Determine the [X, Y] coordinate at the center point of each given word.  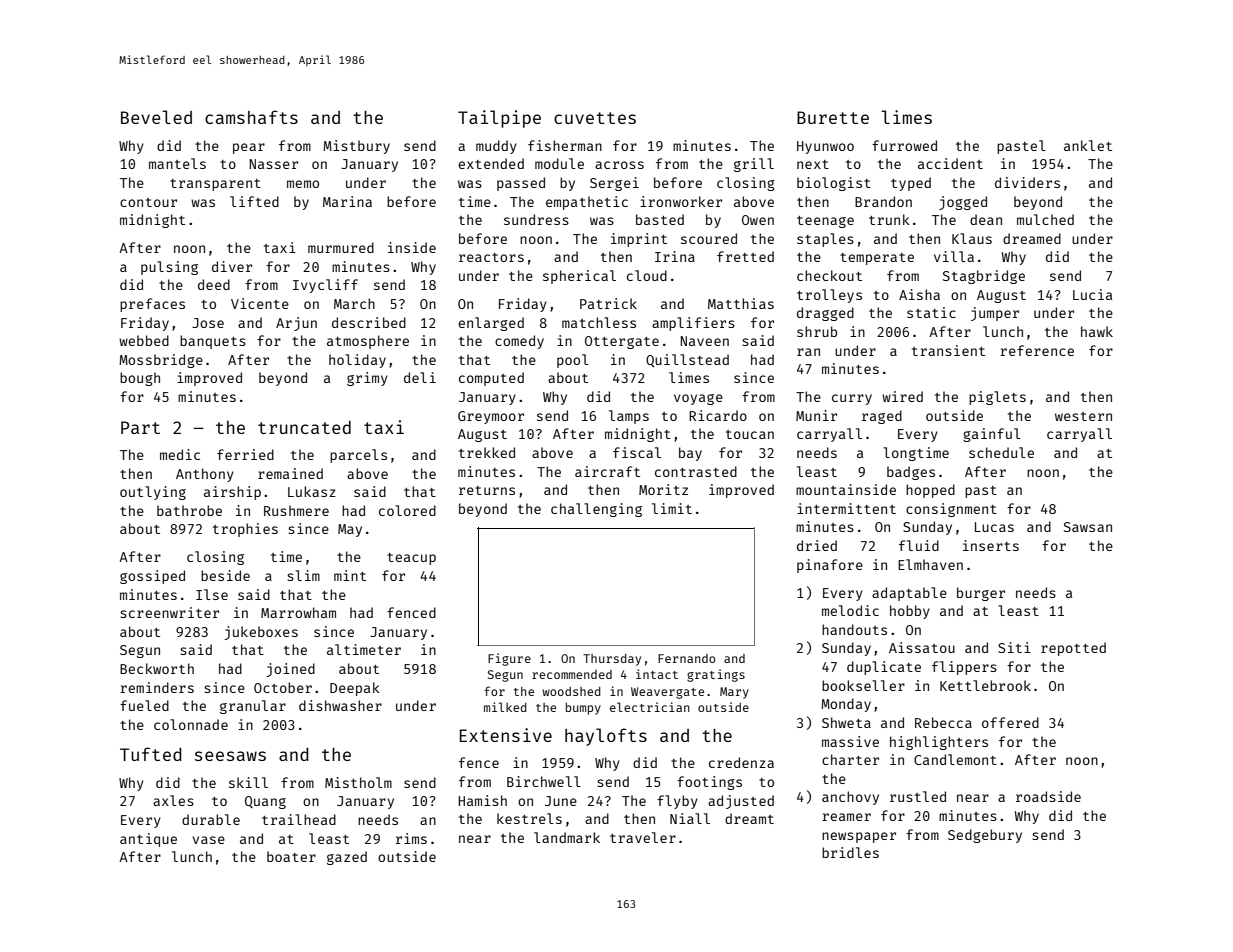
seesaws [230, 756]
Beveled [156, 117]
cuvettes [595, 118]
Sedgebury [985, 836]
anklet [1088, 145]
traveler [643, 837]
